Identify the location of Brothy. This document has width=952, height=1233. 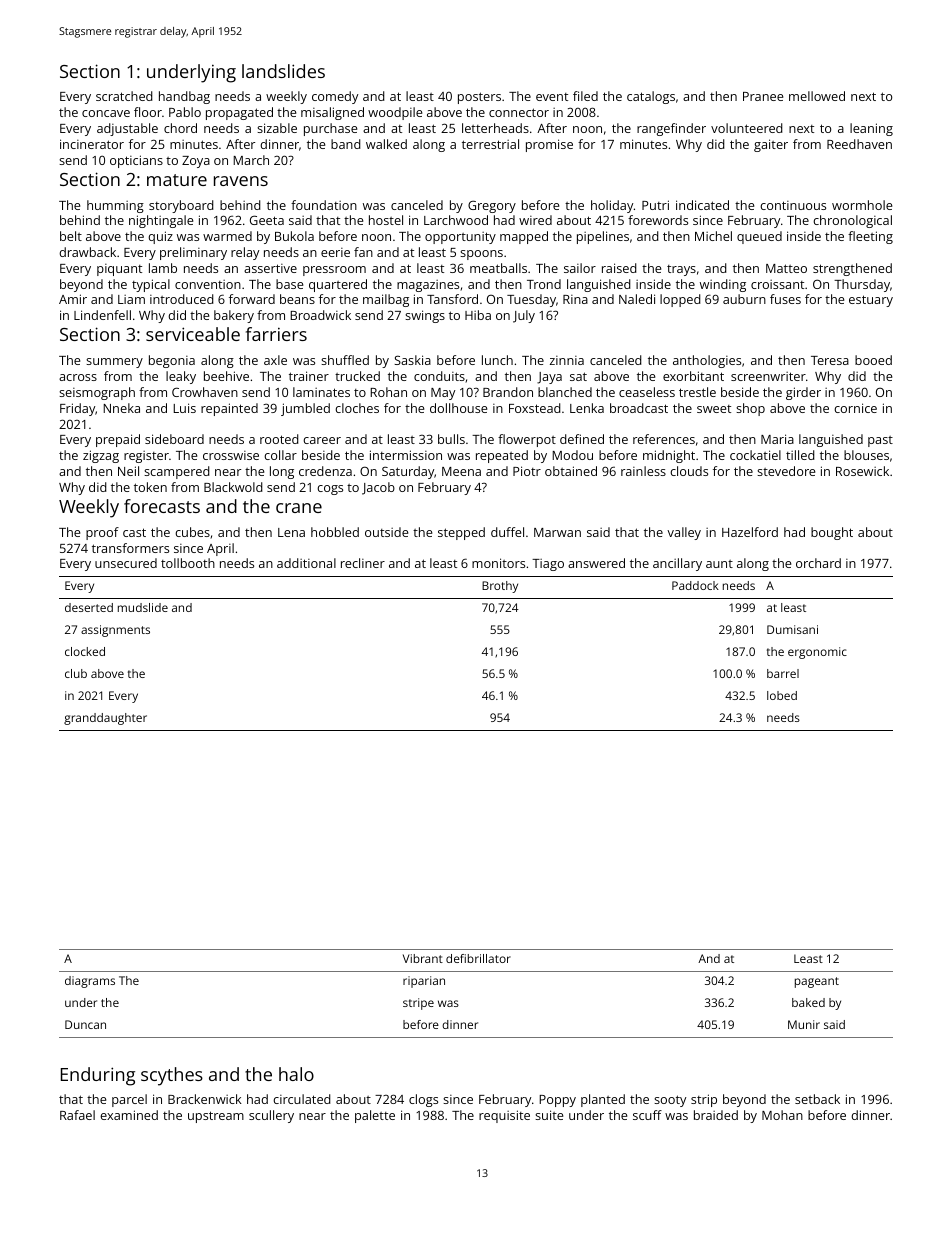
(500, 587).
